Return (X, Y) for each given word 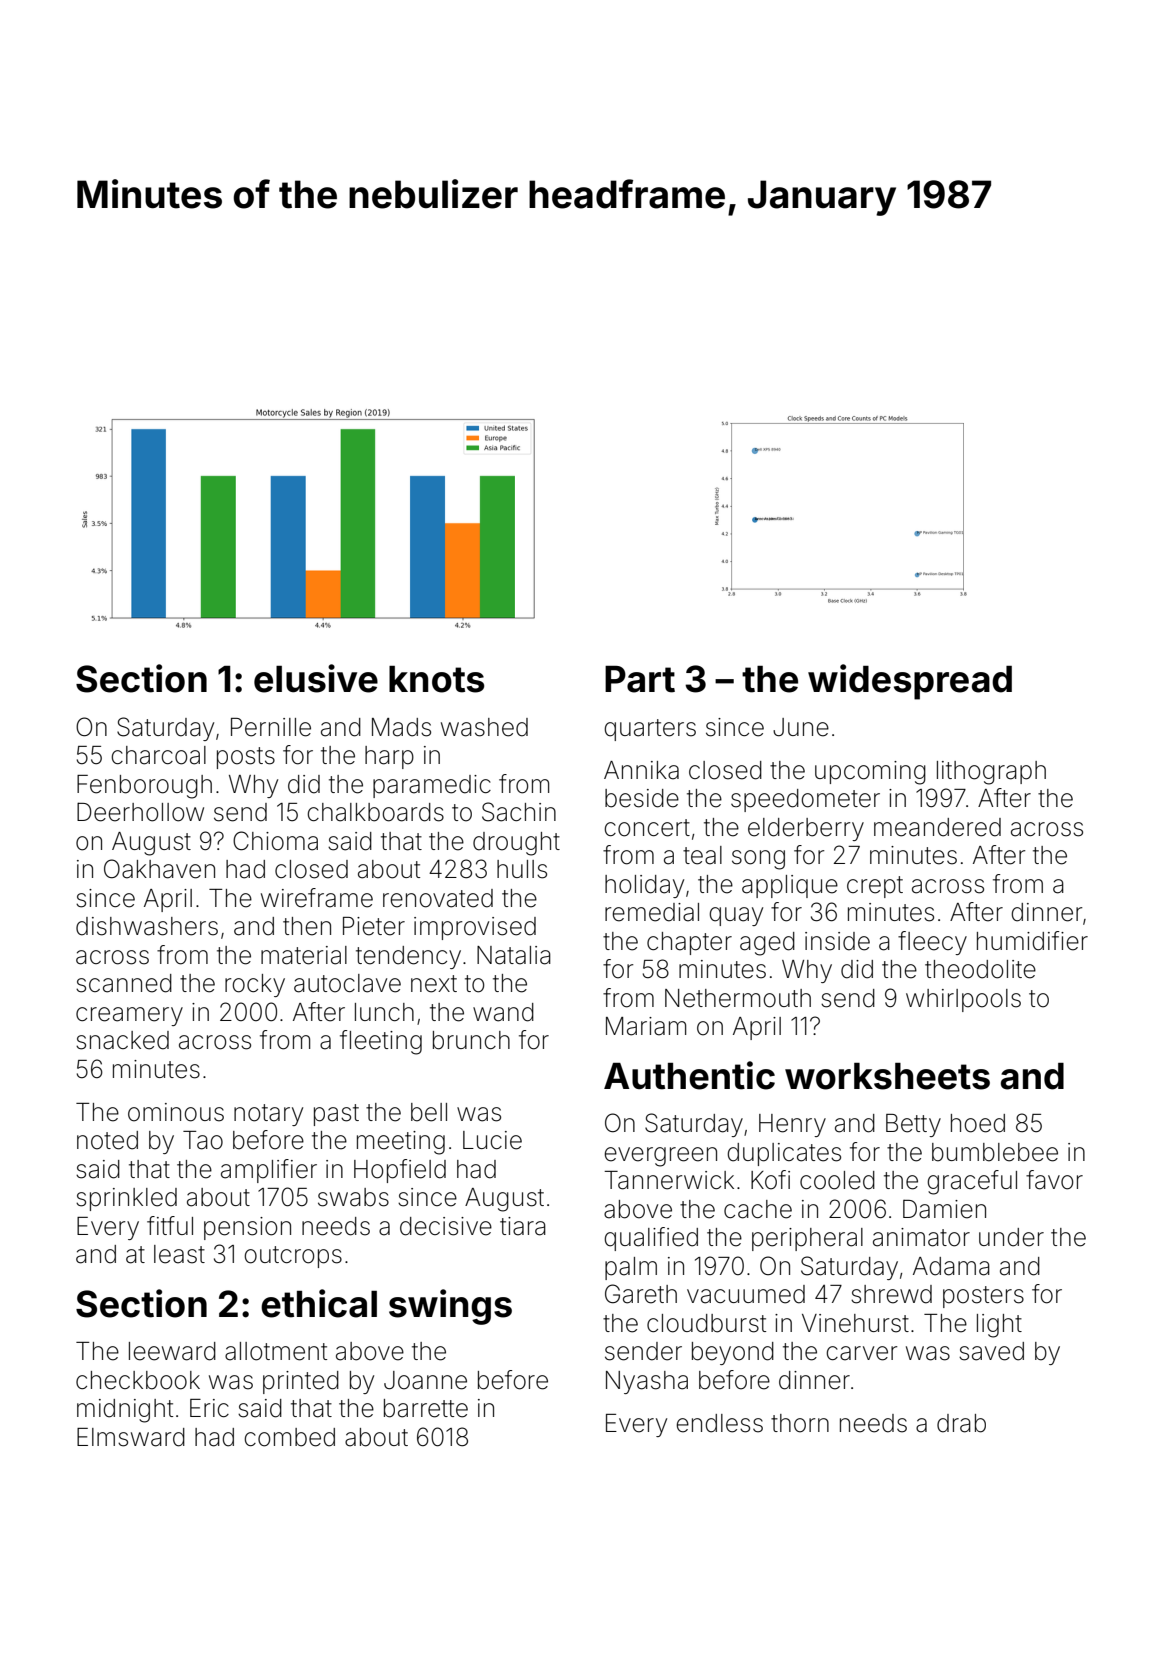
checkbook (138, 1380)
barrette (426, 1408)
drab (961, 1423)
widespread (910, 682)
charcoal (158, 755)
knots (436, 679)
